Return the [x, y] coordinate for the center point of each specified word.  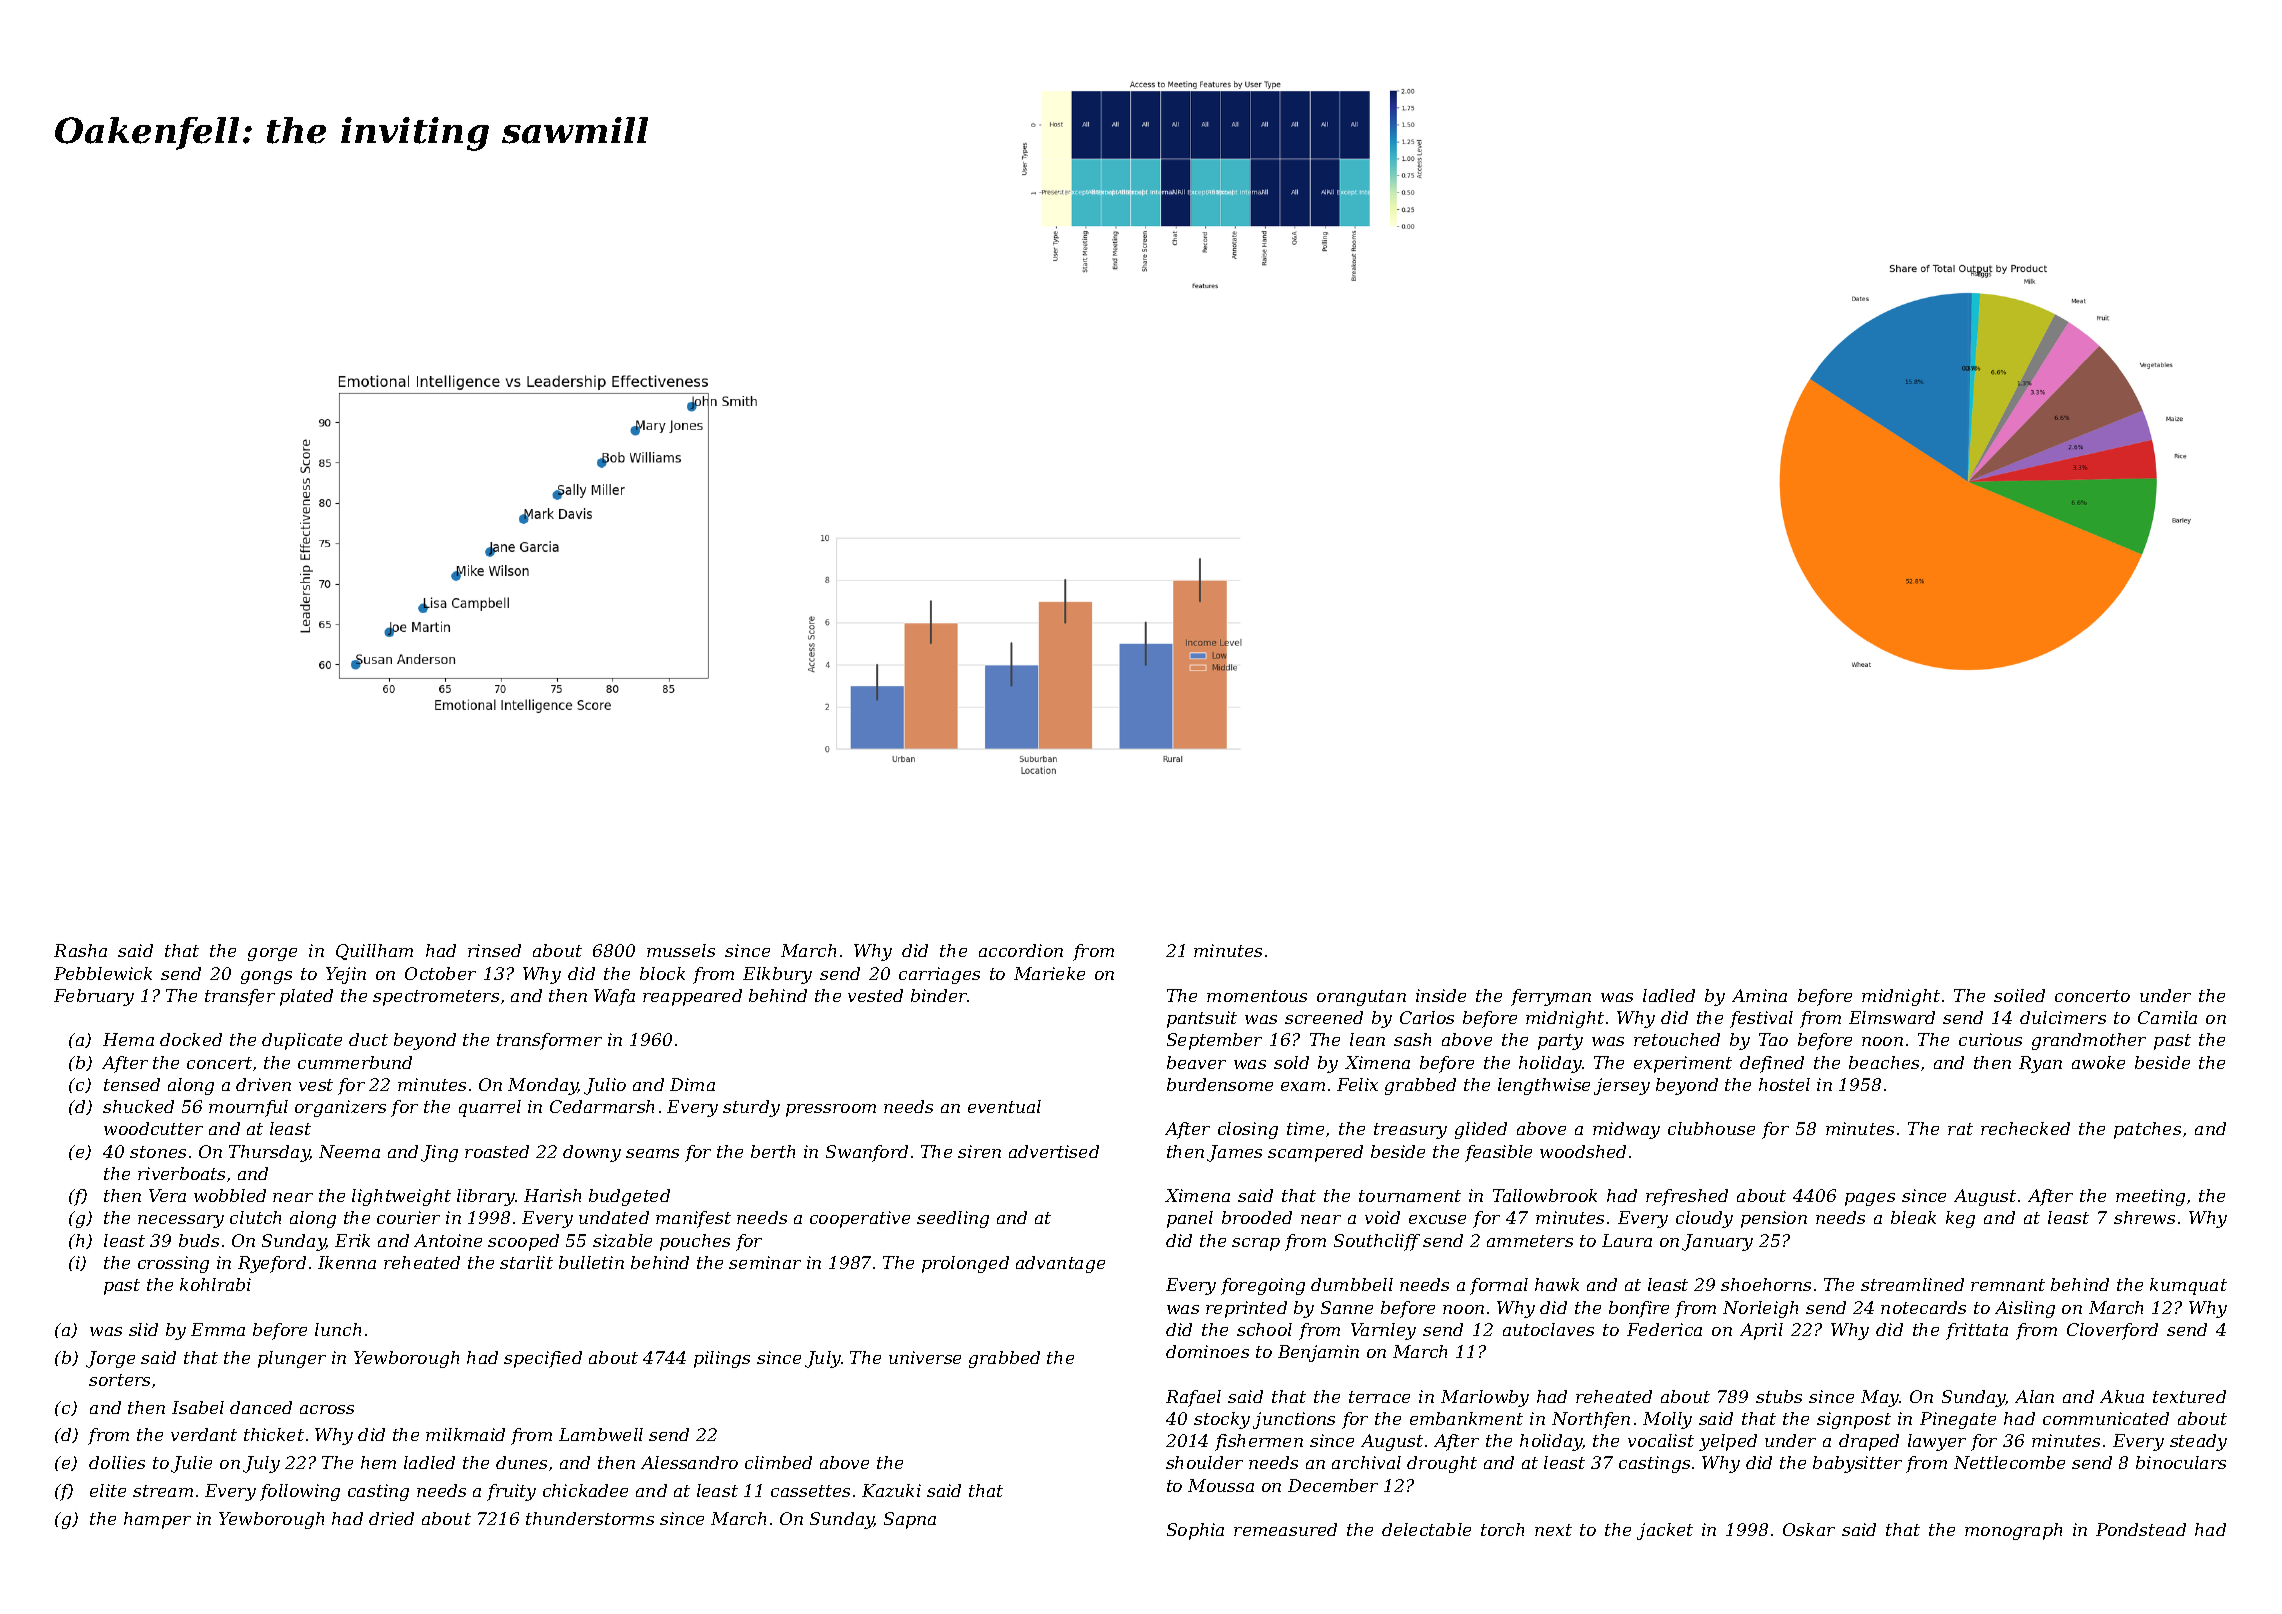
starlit [526, 1262]
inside [1441, 995]
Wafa [614, 997]
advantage [1060, 1264]
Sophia [1195, 1531]
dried [391, 1518]
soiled [2019, 995]
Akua [2122, 1396]
